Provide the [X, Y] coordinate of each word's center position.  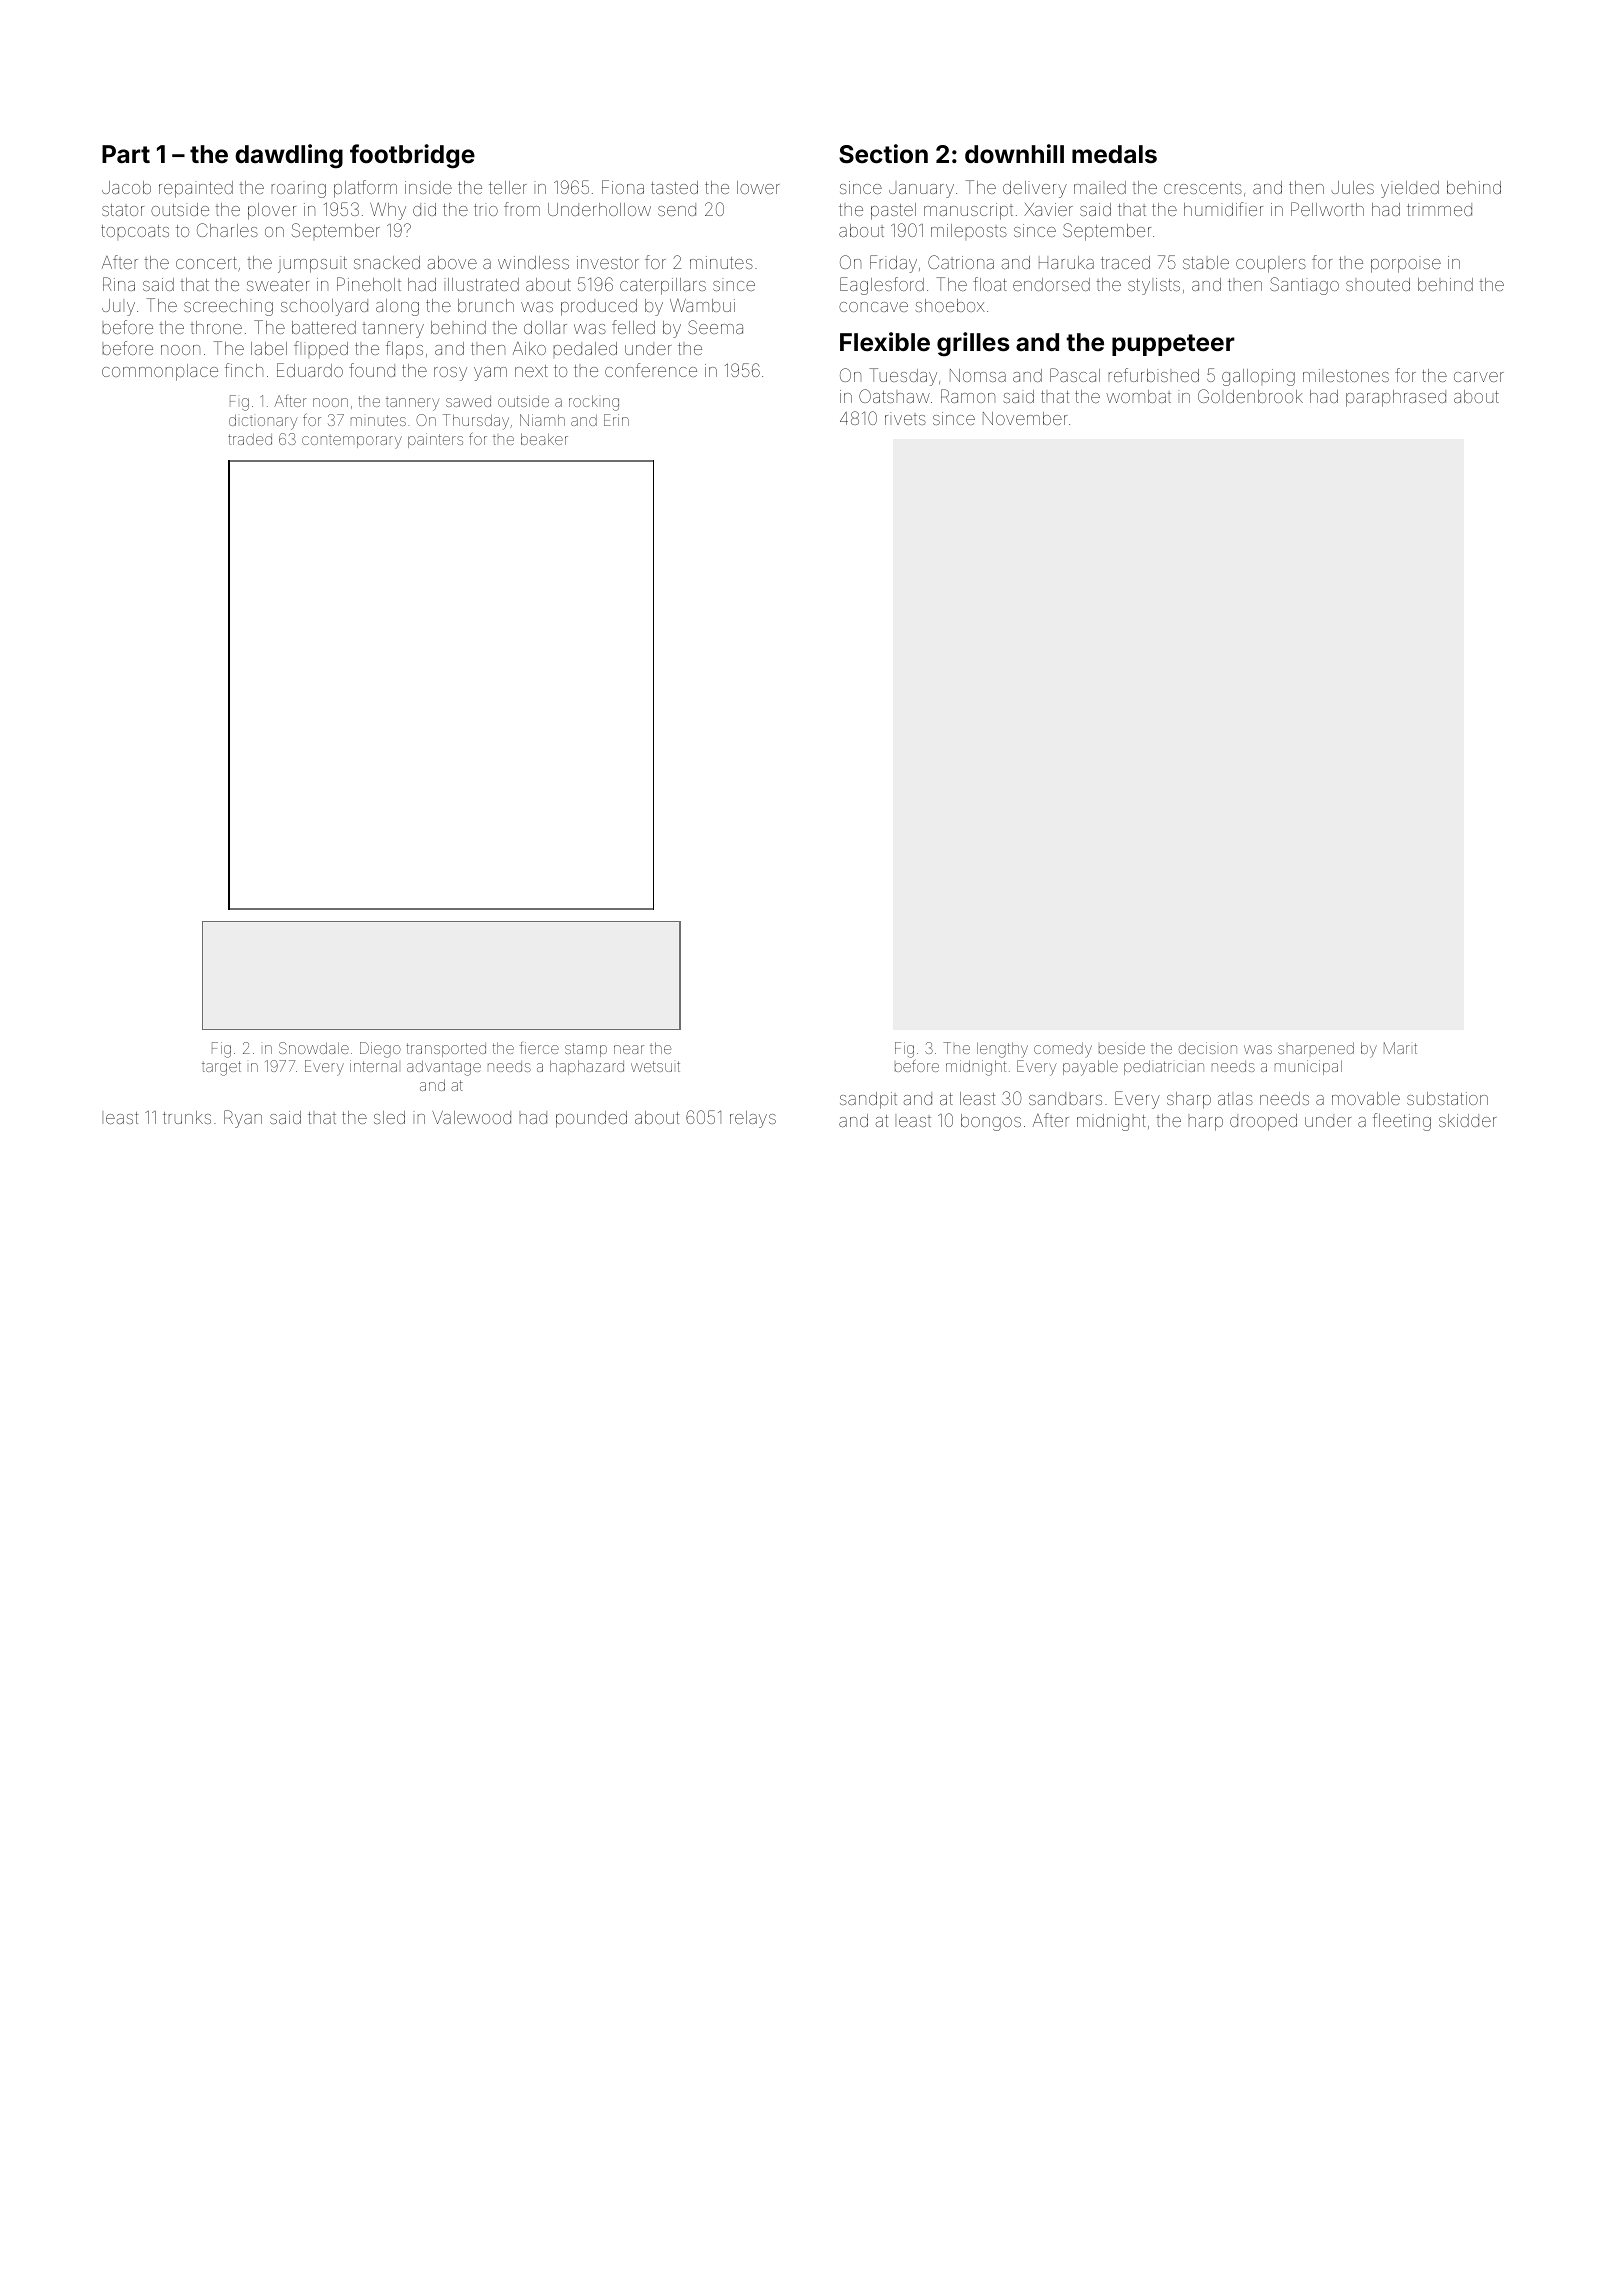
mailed [1100, 187]
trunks [187, 1117]
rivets [905, 418]
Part [126, 154]
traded [250, 439]
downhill [1014, 153]
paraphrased [1396, 398]
